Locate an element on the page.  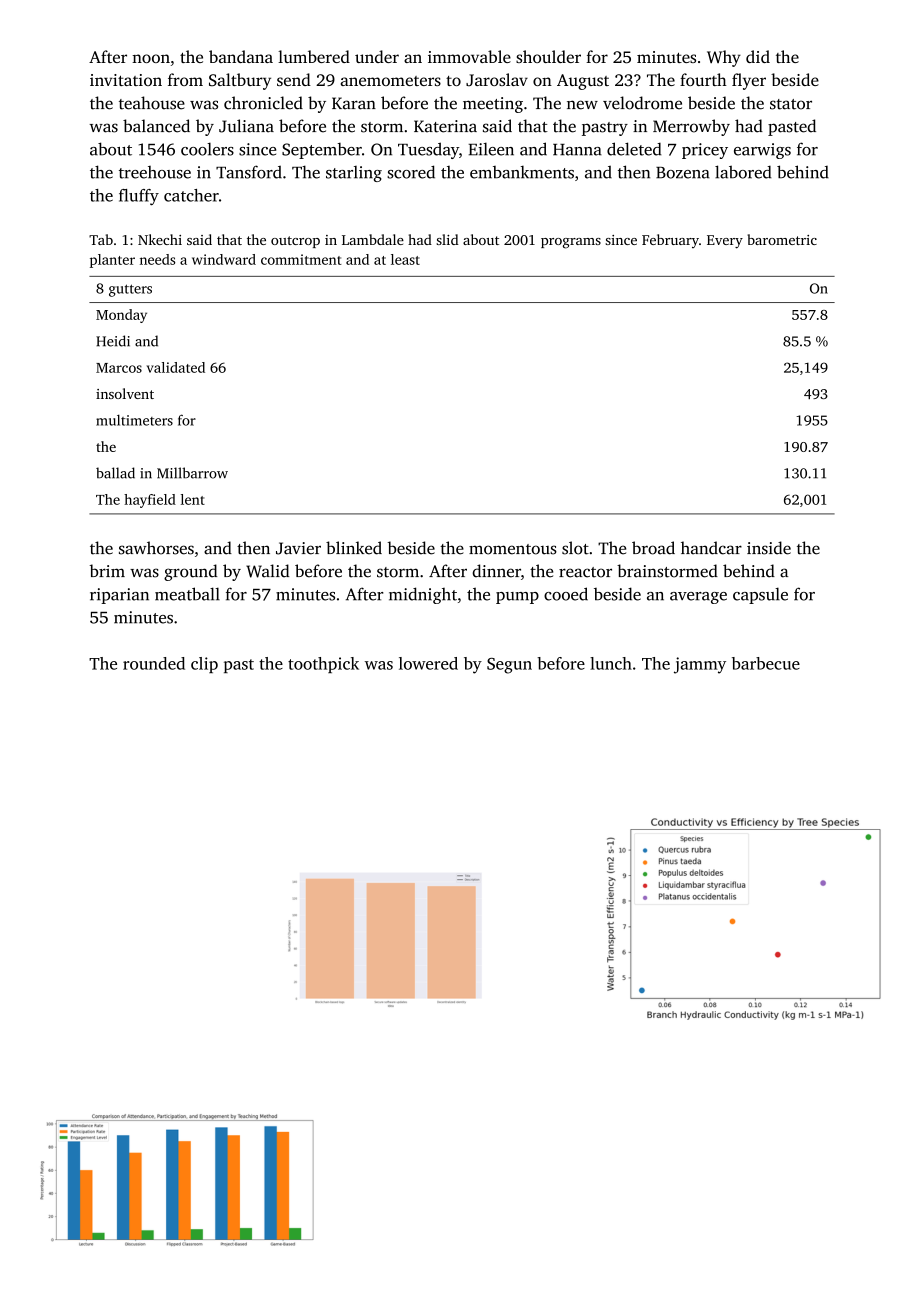
Segun is located at coordinates (509, 666).
